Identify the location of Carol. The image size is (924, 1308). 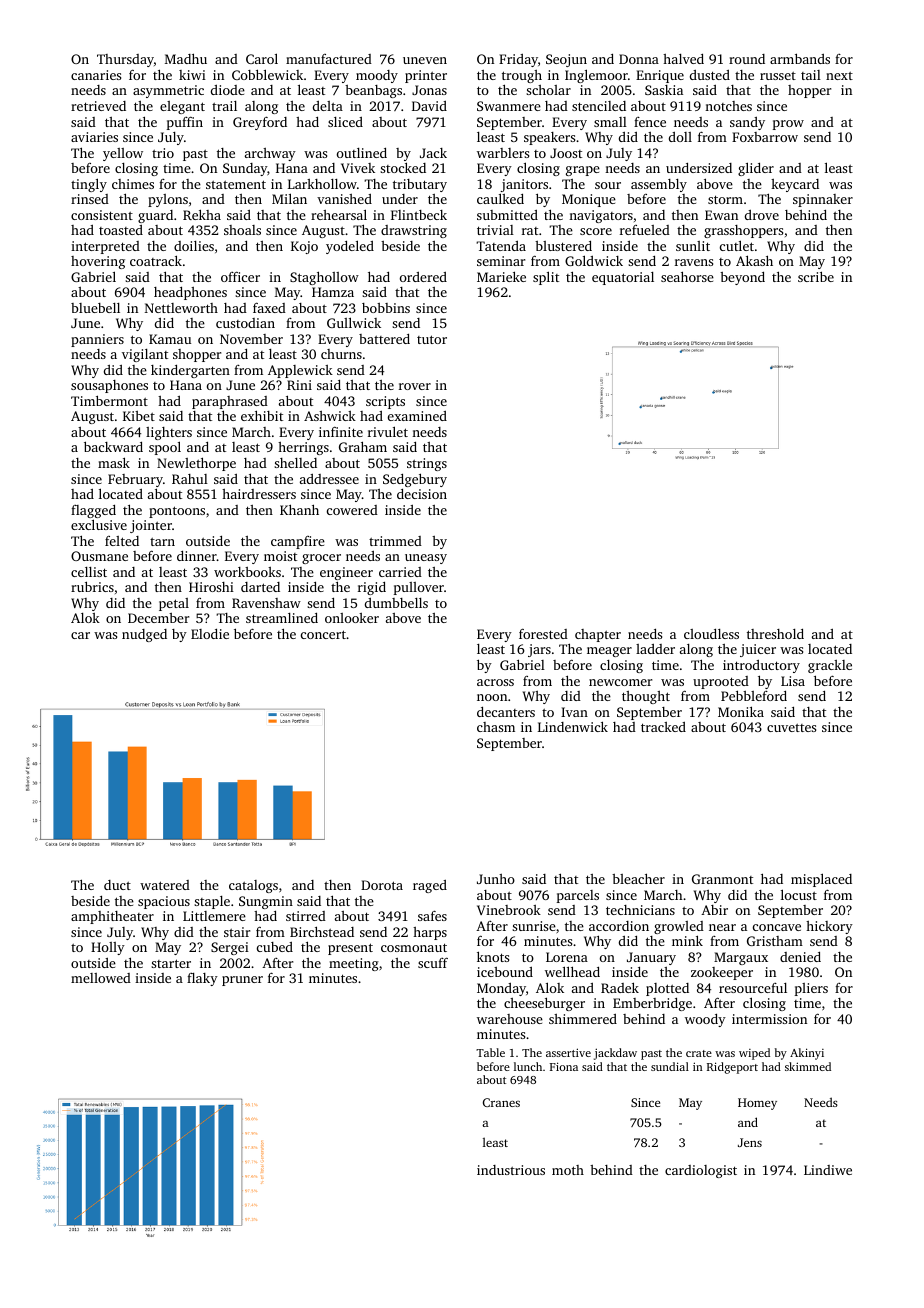
(262, 58).
